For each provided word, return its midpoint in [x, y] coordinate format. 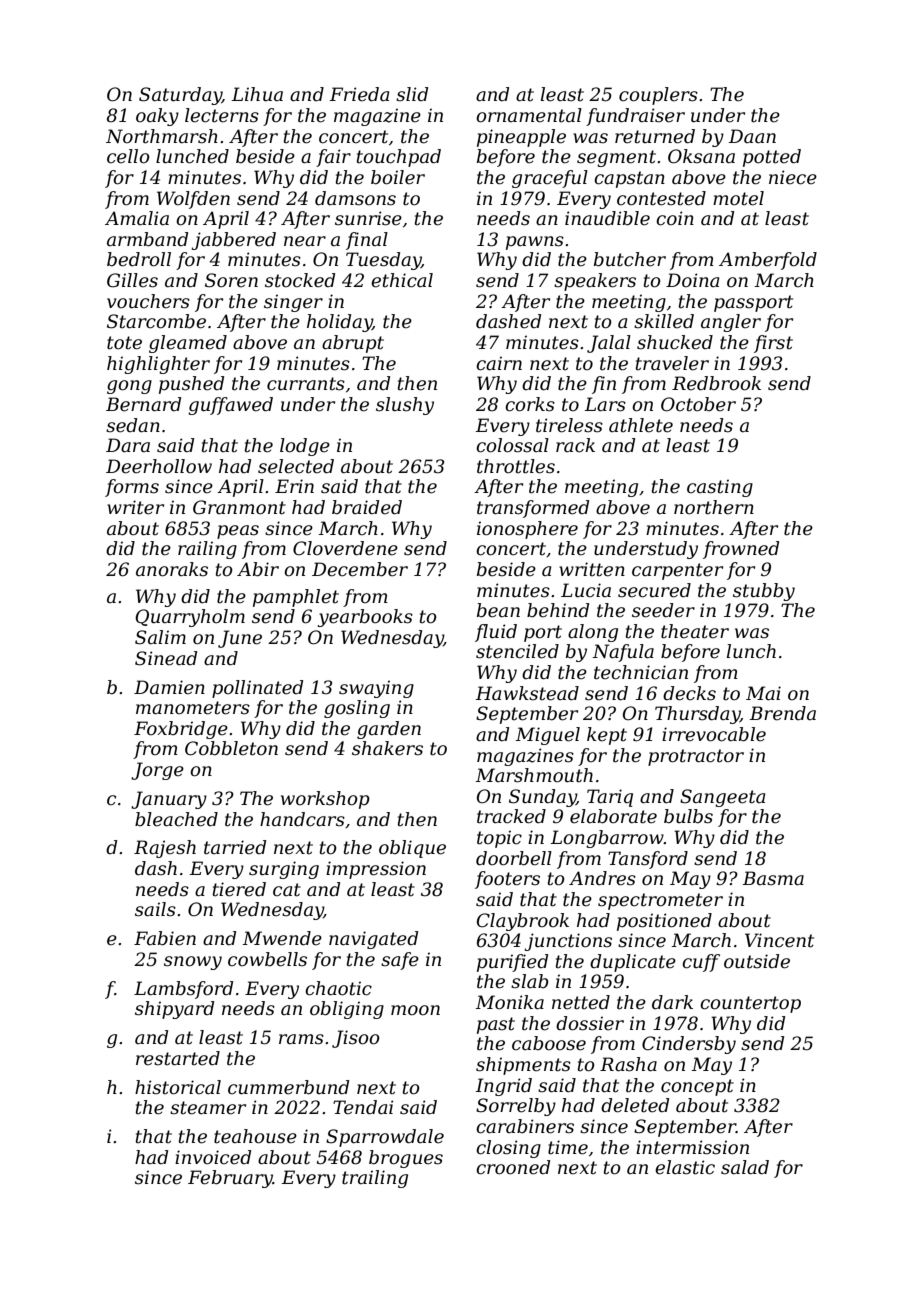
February [230, 1179]
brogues [406, 1159]
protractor [696, 757]
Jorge [157, 771]
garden [389, 730]
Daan [752, 136]
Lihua [257, 94]
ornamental [529, 115]
